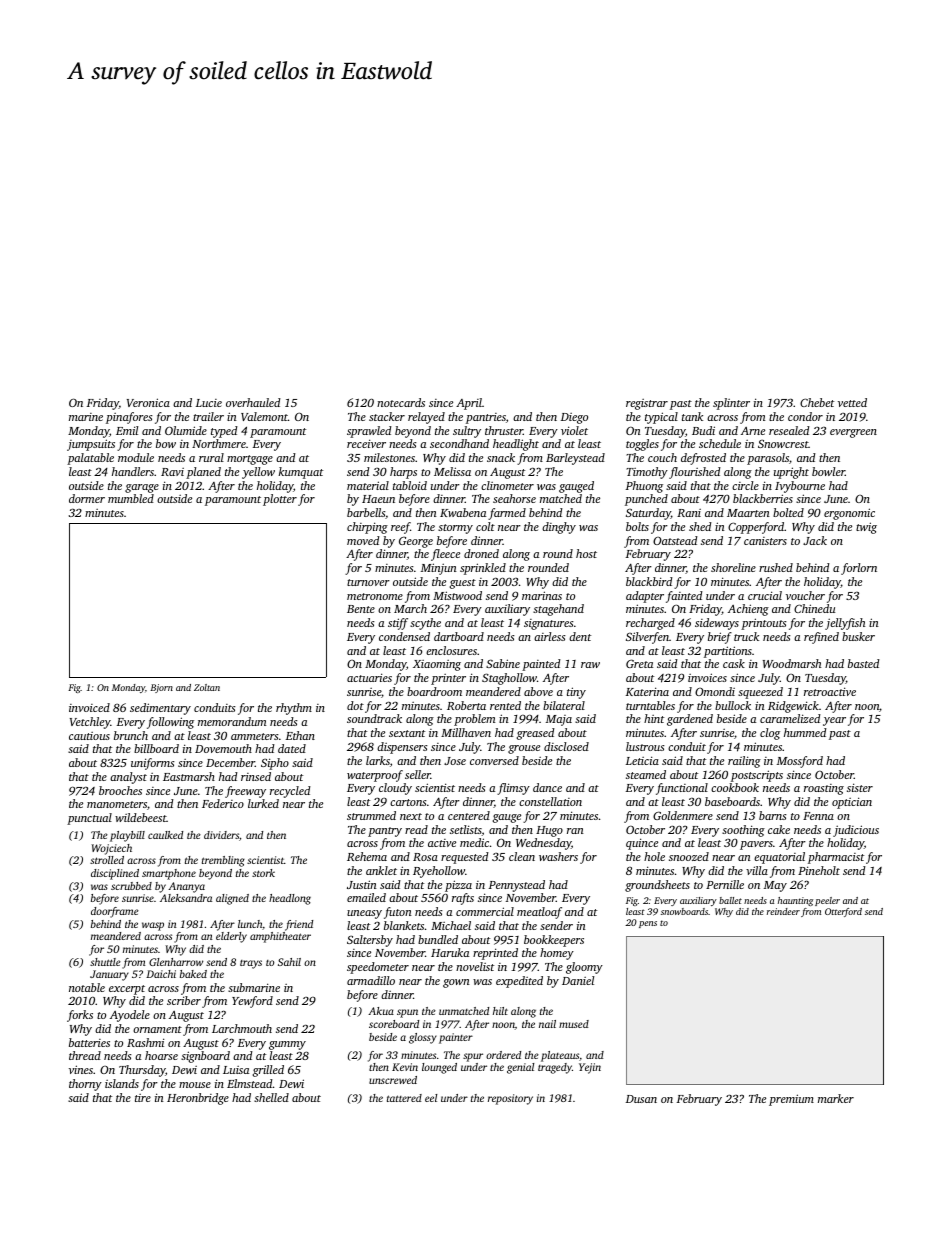  What do you see at coordinates (205, 1057) in the screenshot?
I see `signboard` at bounding box center [205, 1057].
